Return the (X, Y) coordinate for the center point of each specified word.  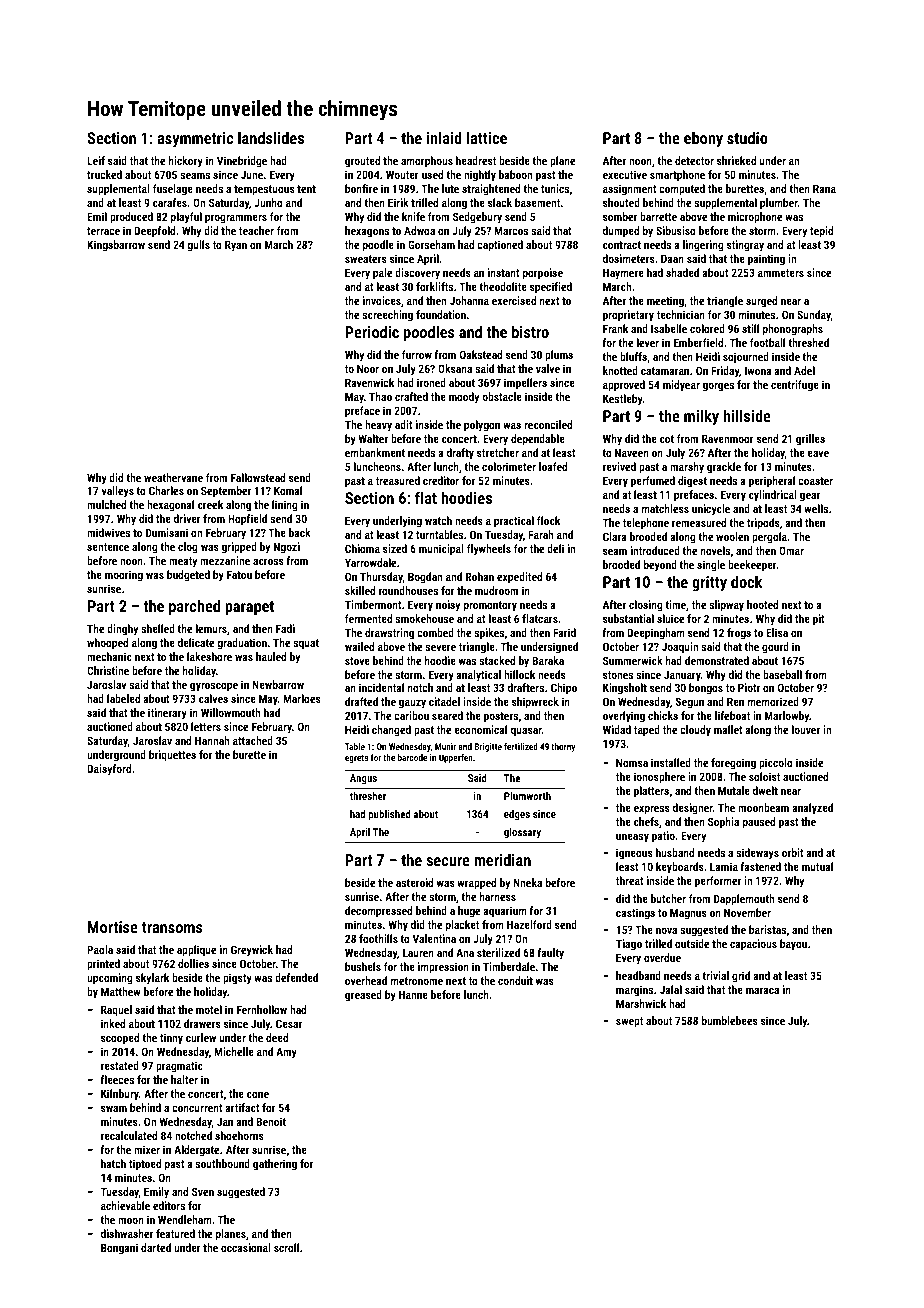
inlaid (444, 137)
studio (747, 137)
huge (469, 912)
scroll (286, 1247)
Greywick (252, 951)
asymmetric (195, 140)
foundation (441, 314)
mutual (817, 866)
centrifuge (795, 386)
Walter (373, 438)
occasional (246, 1247)
